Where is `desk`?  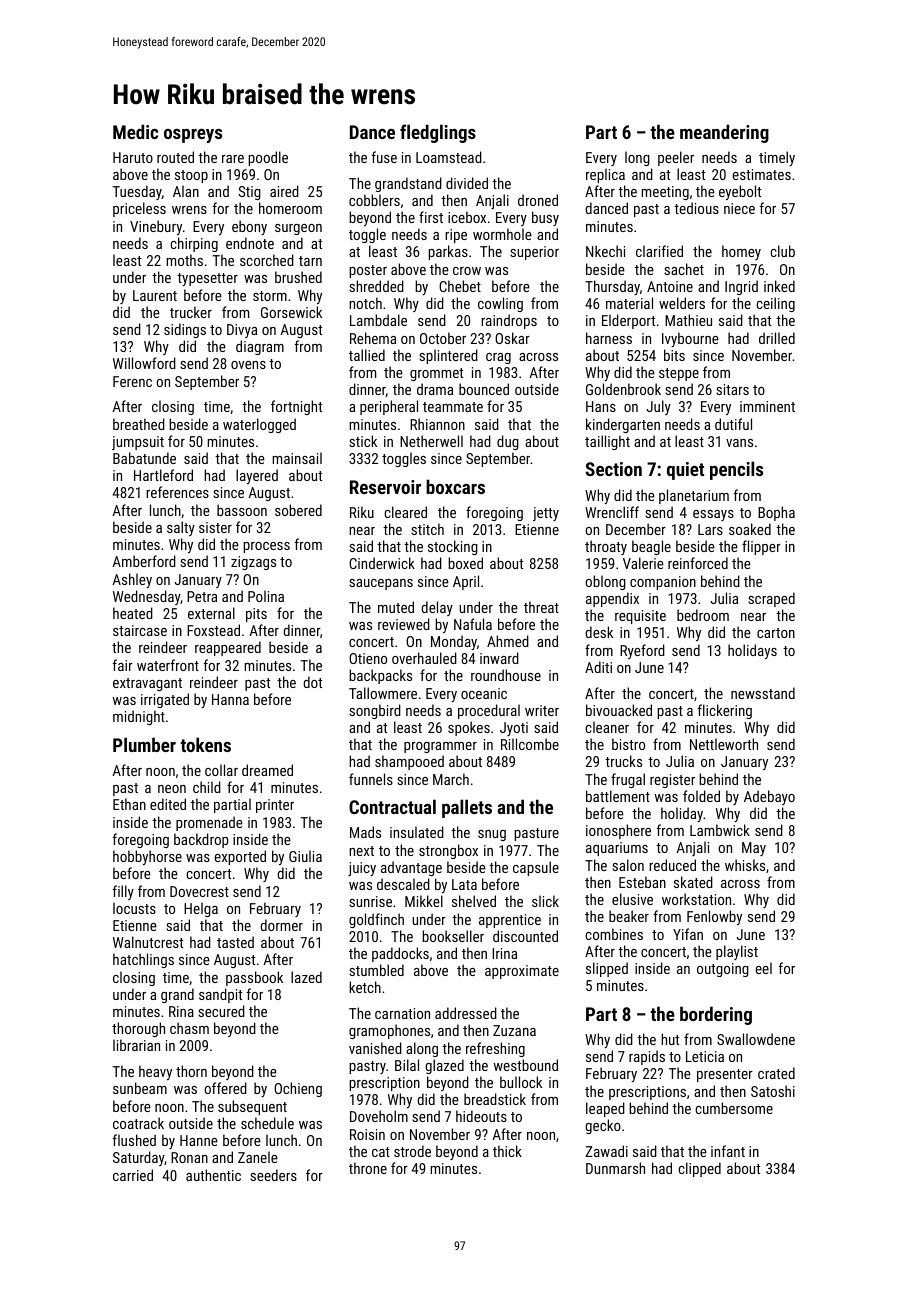 desk is located at coordinates (599, 632).
